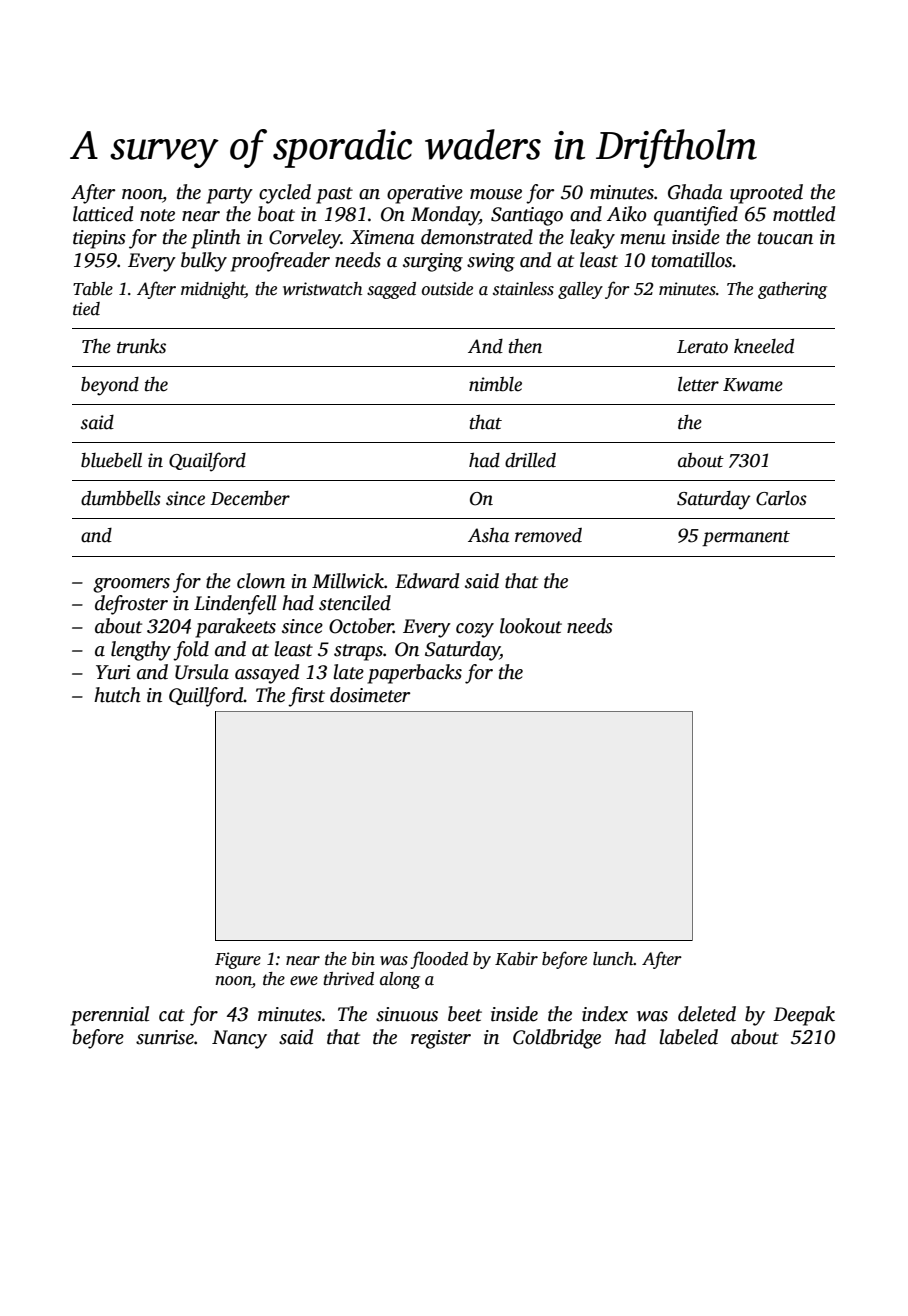 The width and height of the page is (908, 1316). Describe the element at coordinates (110, 386) in the page. I see `beyond` at that location.
